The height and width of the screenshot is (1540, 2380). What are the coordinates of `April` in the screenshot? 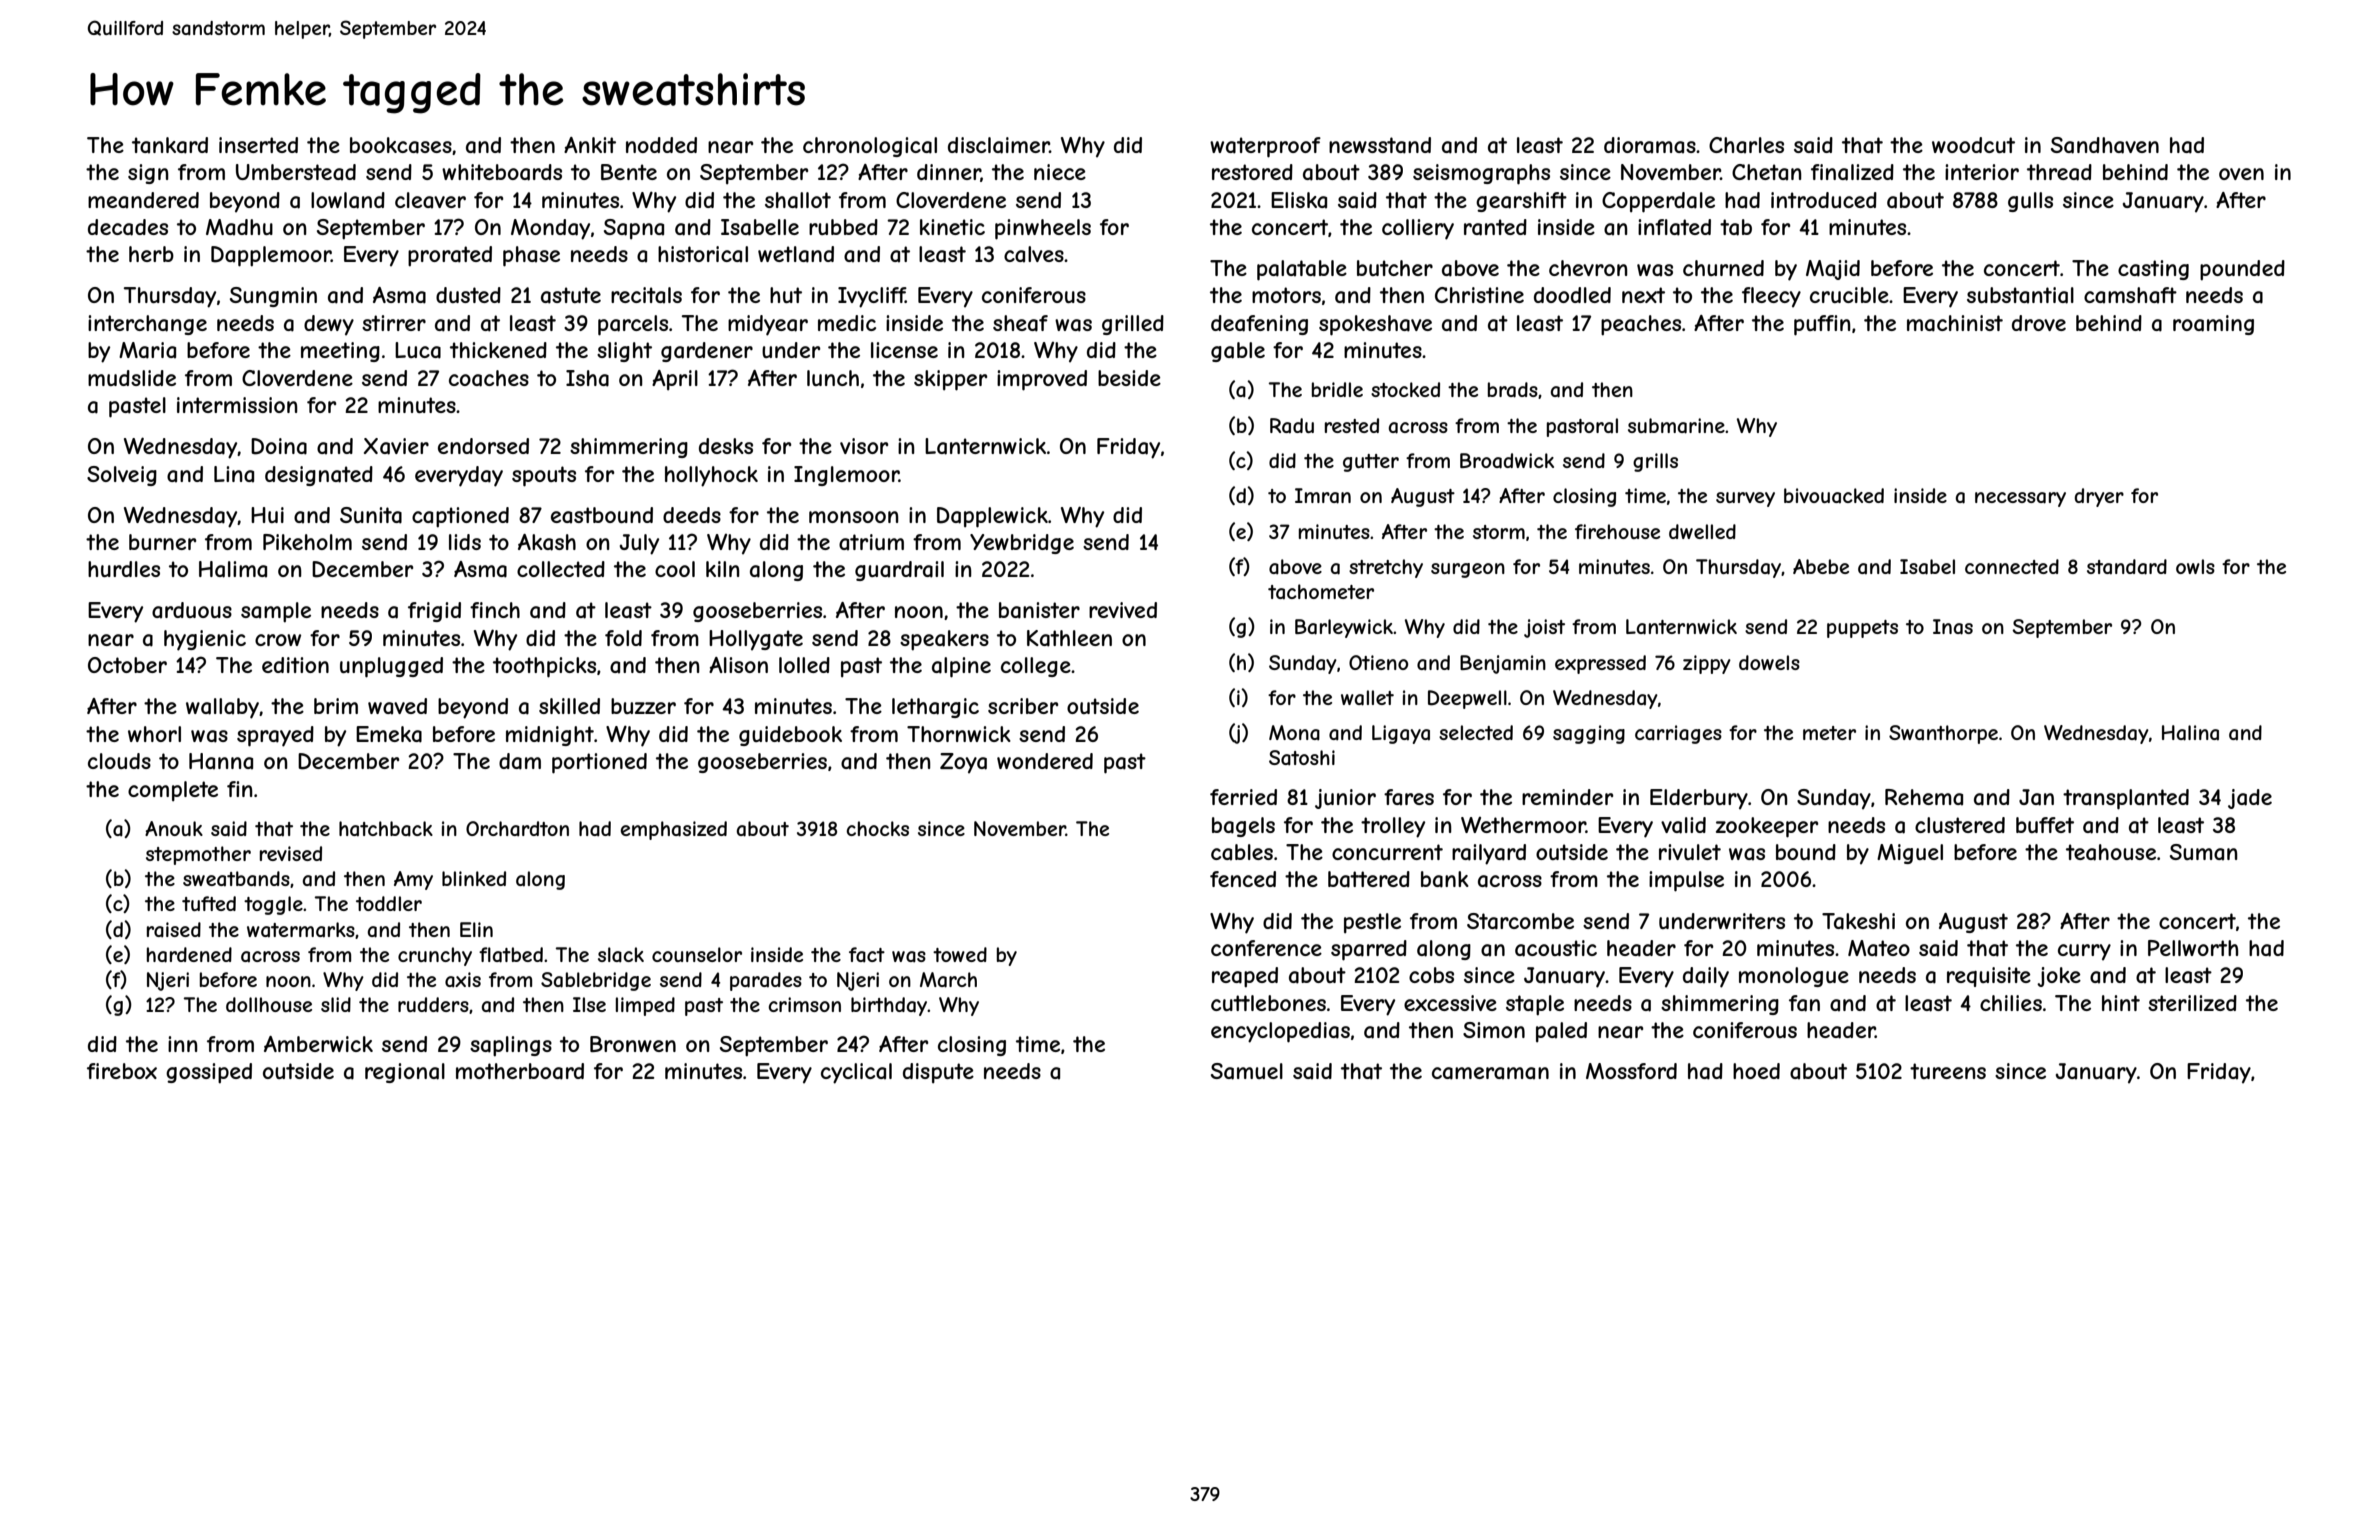 It's located at (675, 380).
